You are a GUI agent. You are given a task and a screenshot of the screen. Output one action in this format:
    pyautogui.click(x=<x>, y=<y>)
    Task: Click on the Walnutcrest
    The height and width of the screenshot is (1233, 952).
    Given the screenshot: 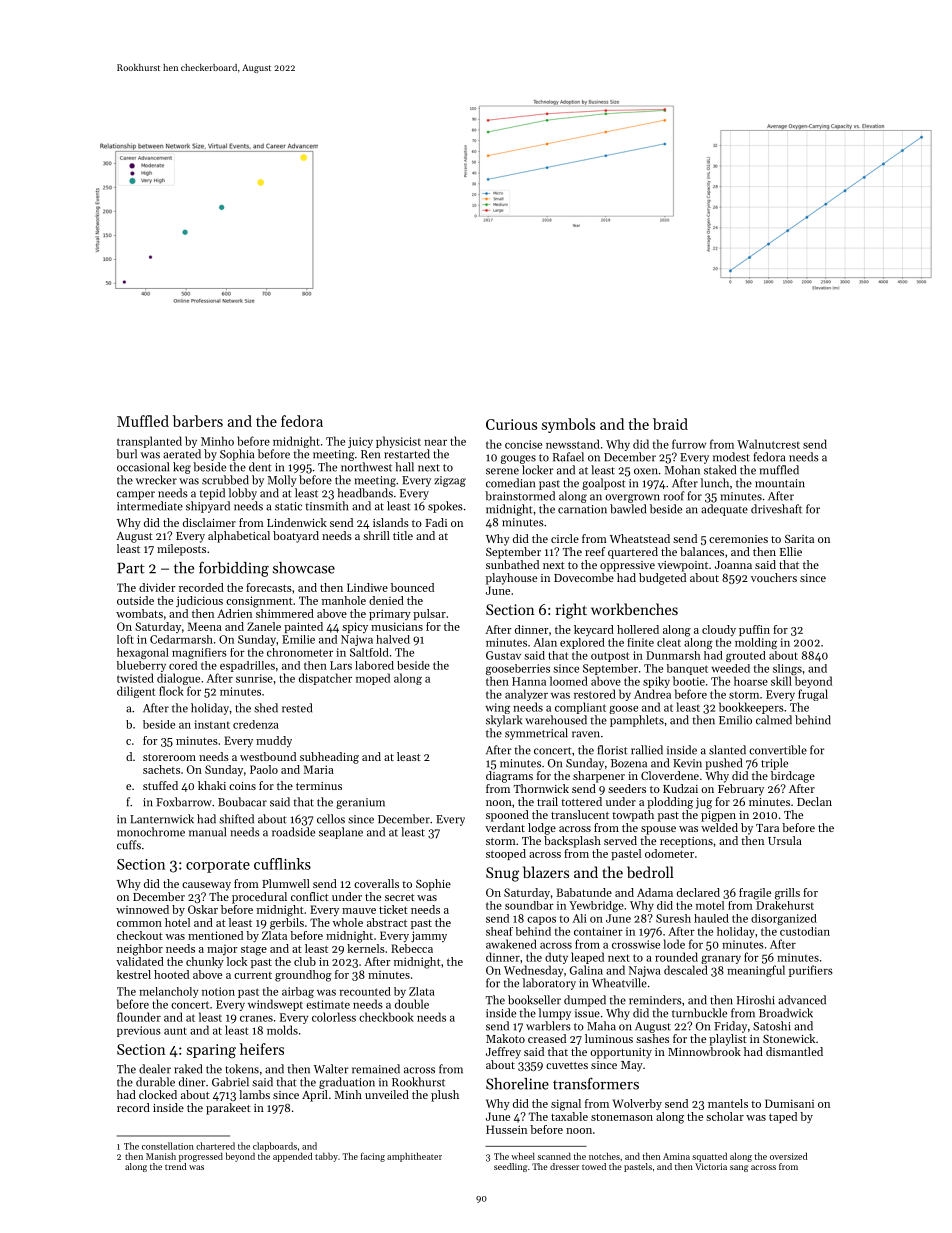 What is the action you would take?
    pyautogui.click(x=768, y=444)
